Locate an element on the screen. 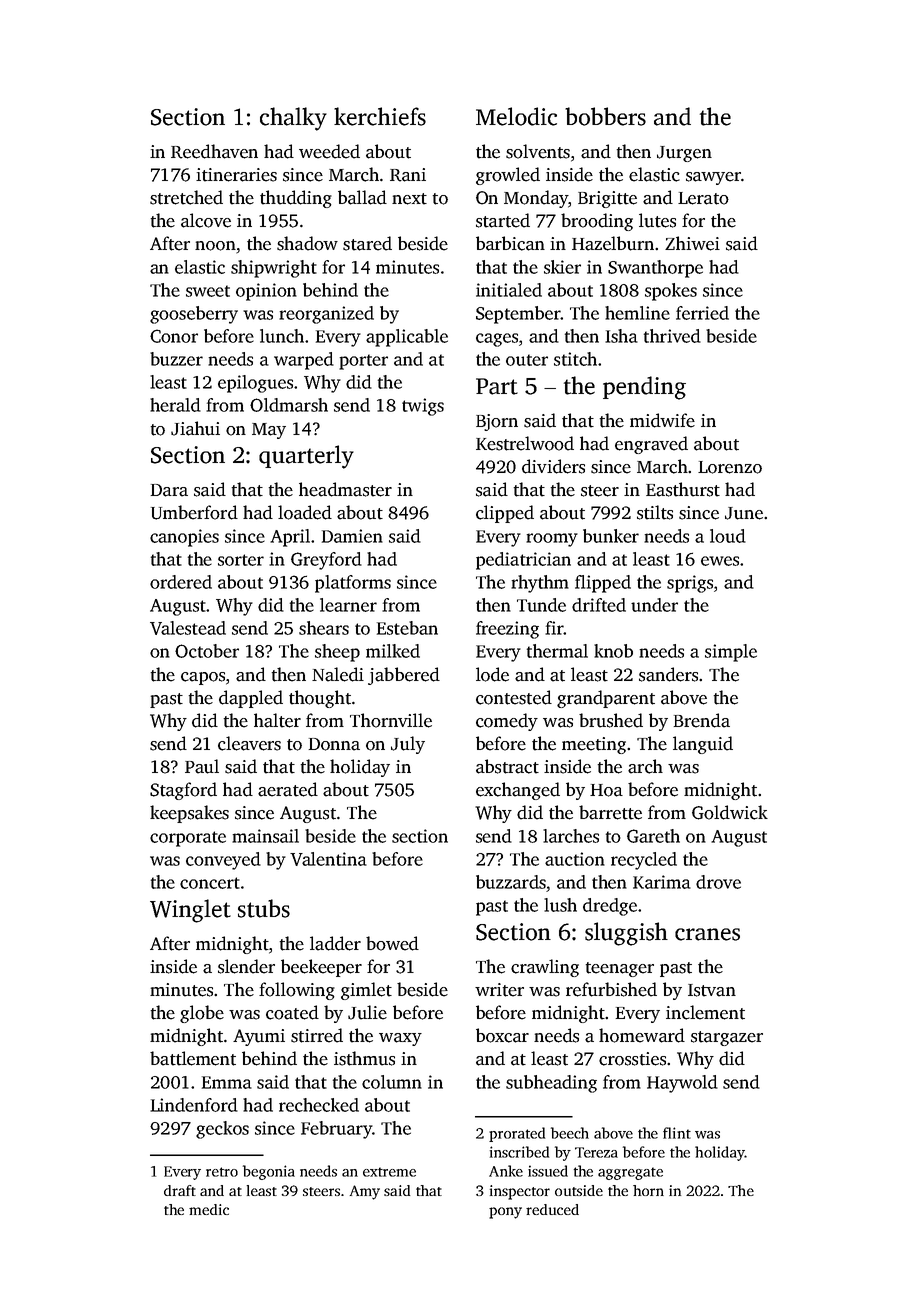 The width and height of the screenshot is (924, 1311). Hoa is located at coordinates (606, 790).
